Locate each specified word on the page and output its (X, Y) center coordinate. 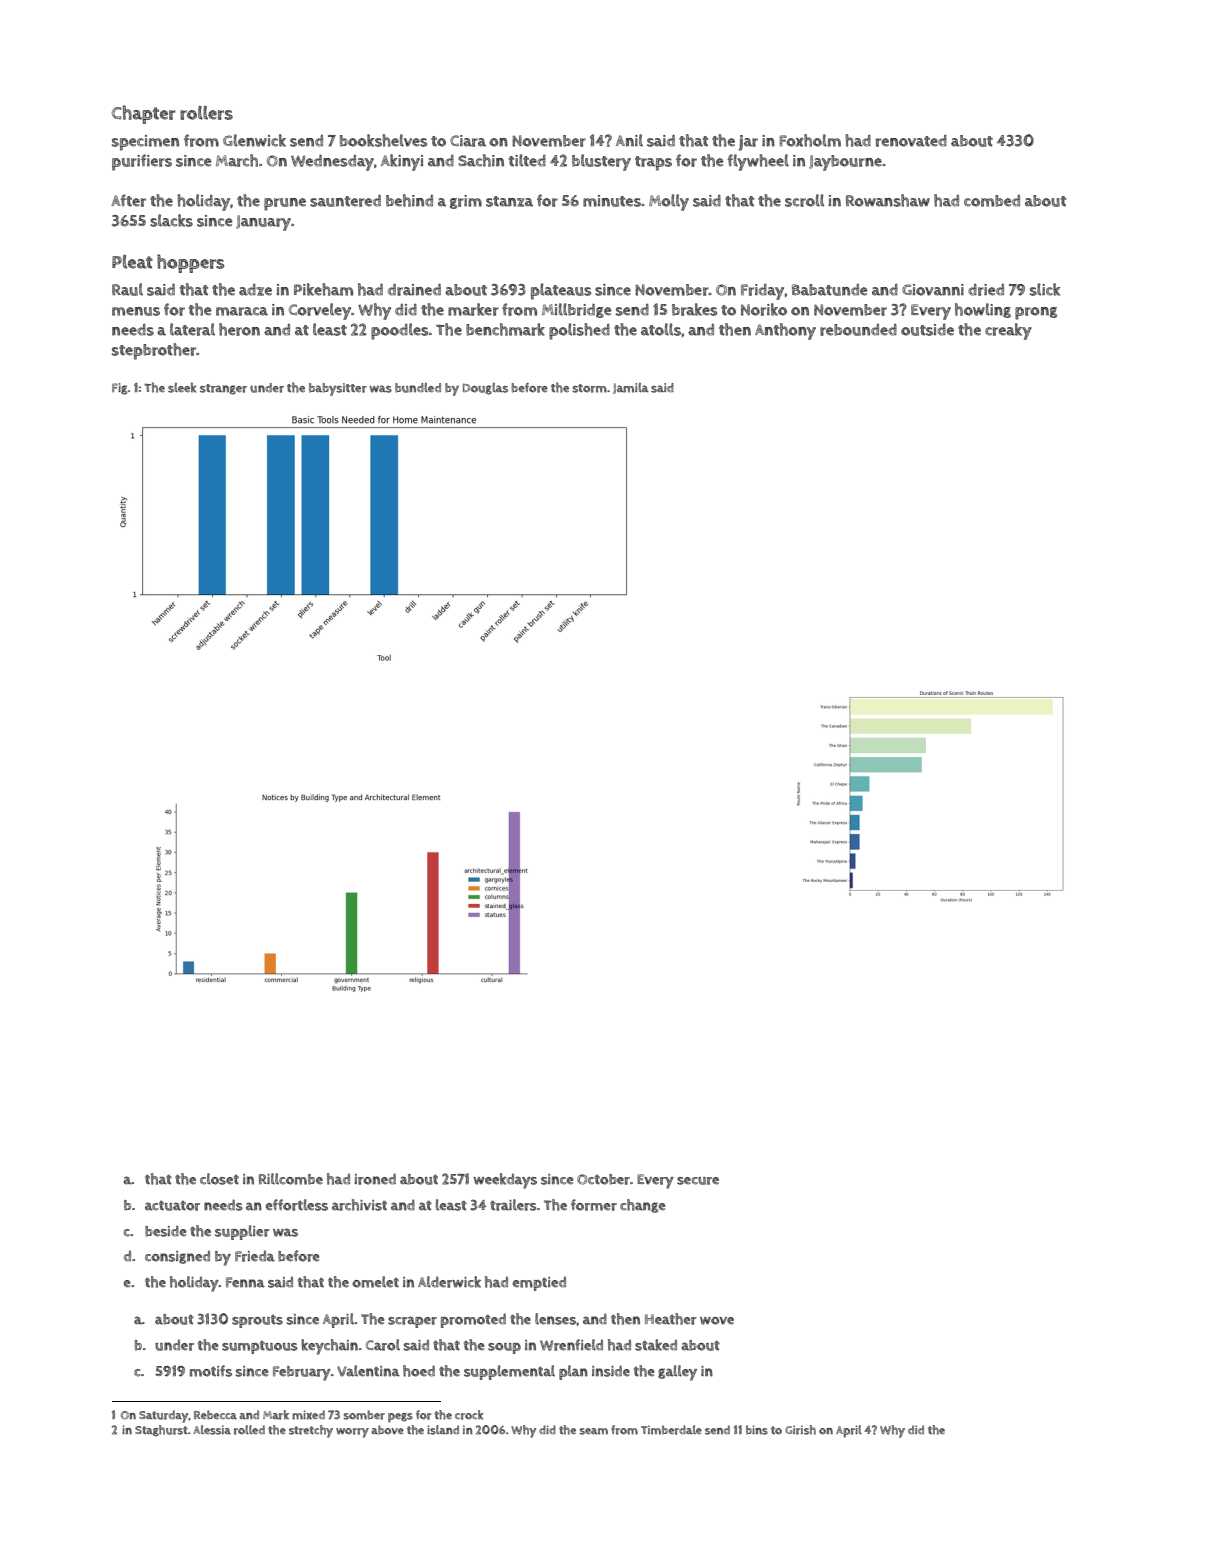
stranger (223, 389)
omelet (375, 1282)
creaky (1008, 331)
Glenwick (254, 140)
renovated (911, 141)
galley (677, 1373)
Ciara (468, 141)
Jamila (631, 388)
